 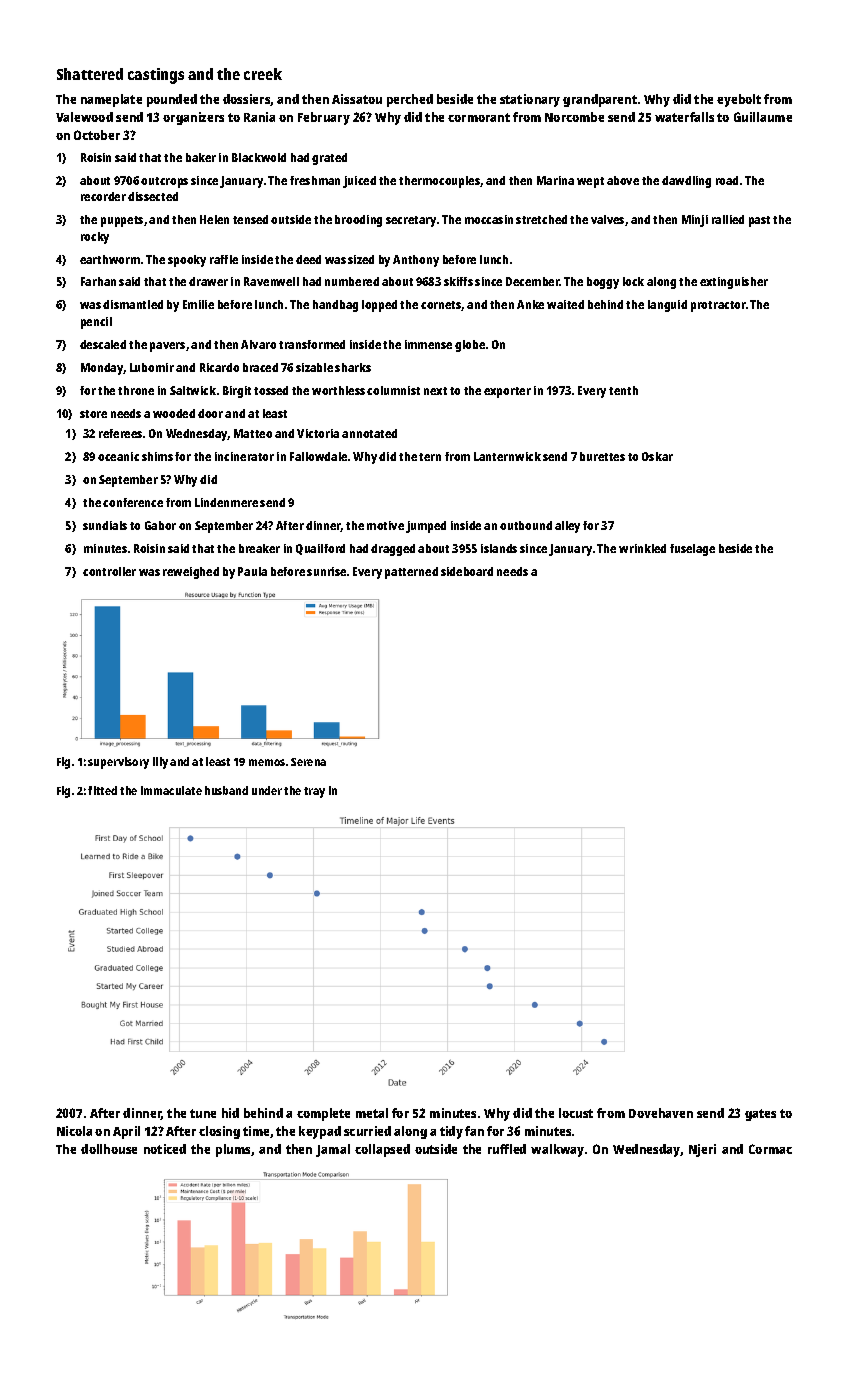 What do you see at coordinates (642, 548) in the screenshot?
I see `wrinkled` at bounding box center [642, 548].
